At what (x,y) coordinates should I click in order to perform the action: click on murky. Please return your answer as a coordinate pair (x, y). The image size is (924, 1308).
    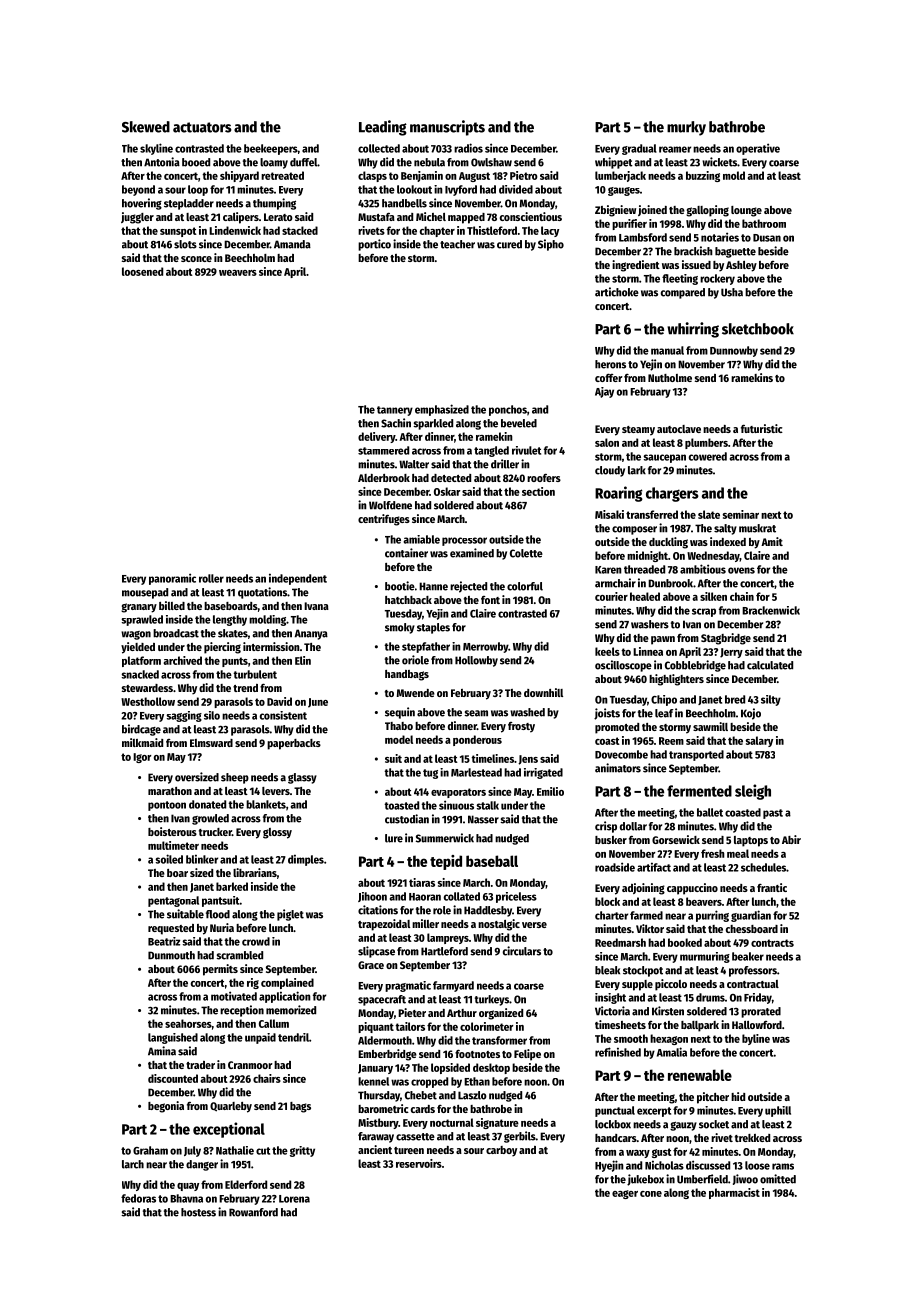
    Looking at the image, I should click on (686, 128).
